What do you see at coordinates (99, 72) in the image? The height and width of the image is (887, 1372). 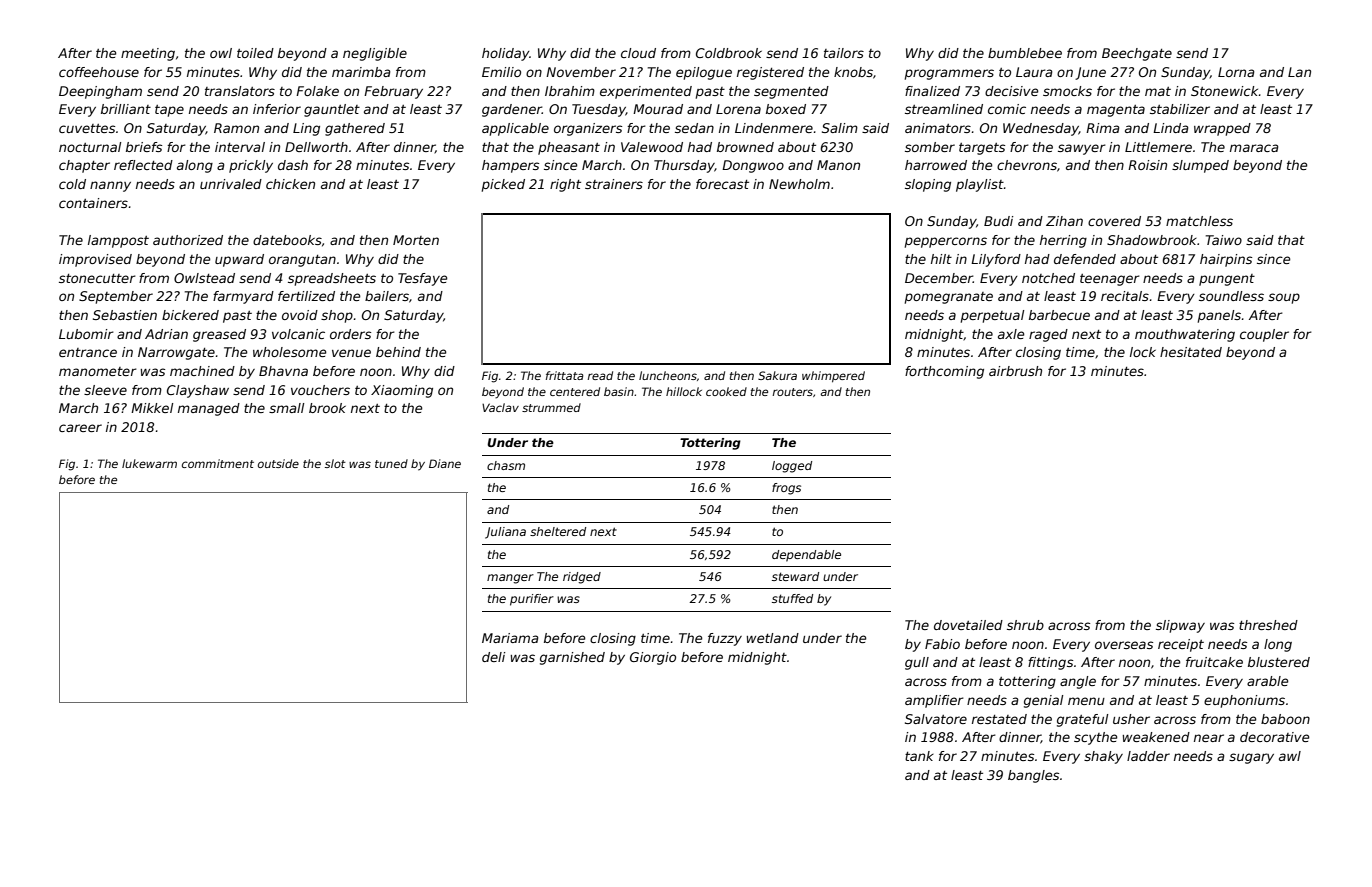 I see `coffeehouse` at bounding box center [99, 72].
